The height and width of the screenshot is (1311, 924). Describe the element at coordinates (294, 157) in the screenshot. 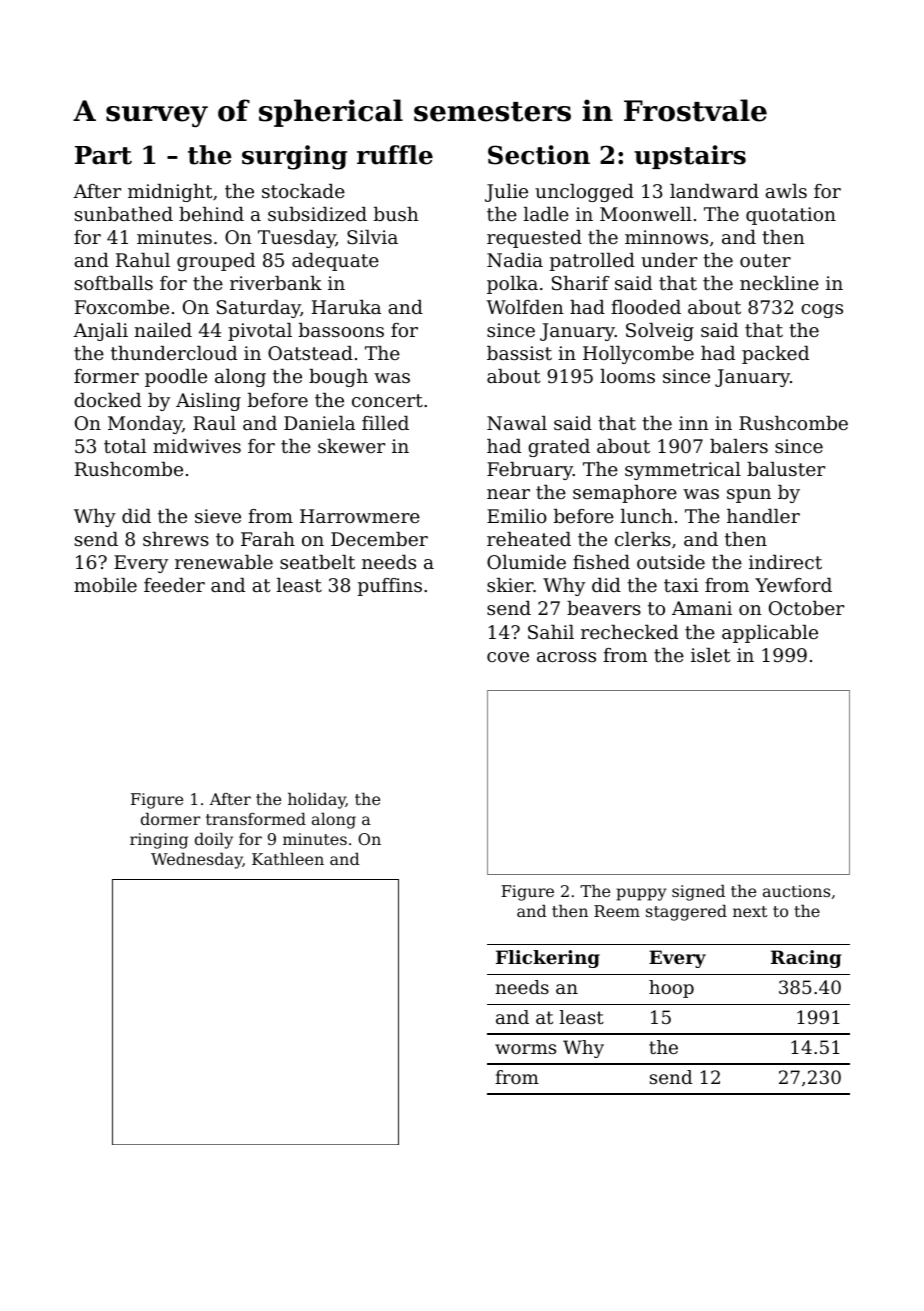

I see `surging` at that location.
